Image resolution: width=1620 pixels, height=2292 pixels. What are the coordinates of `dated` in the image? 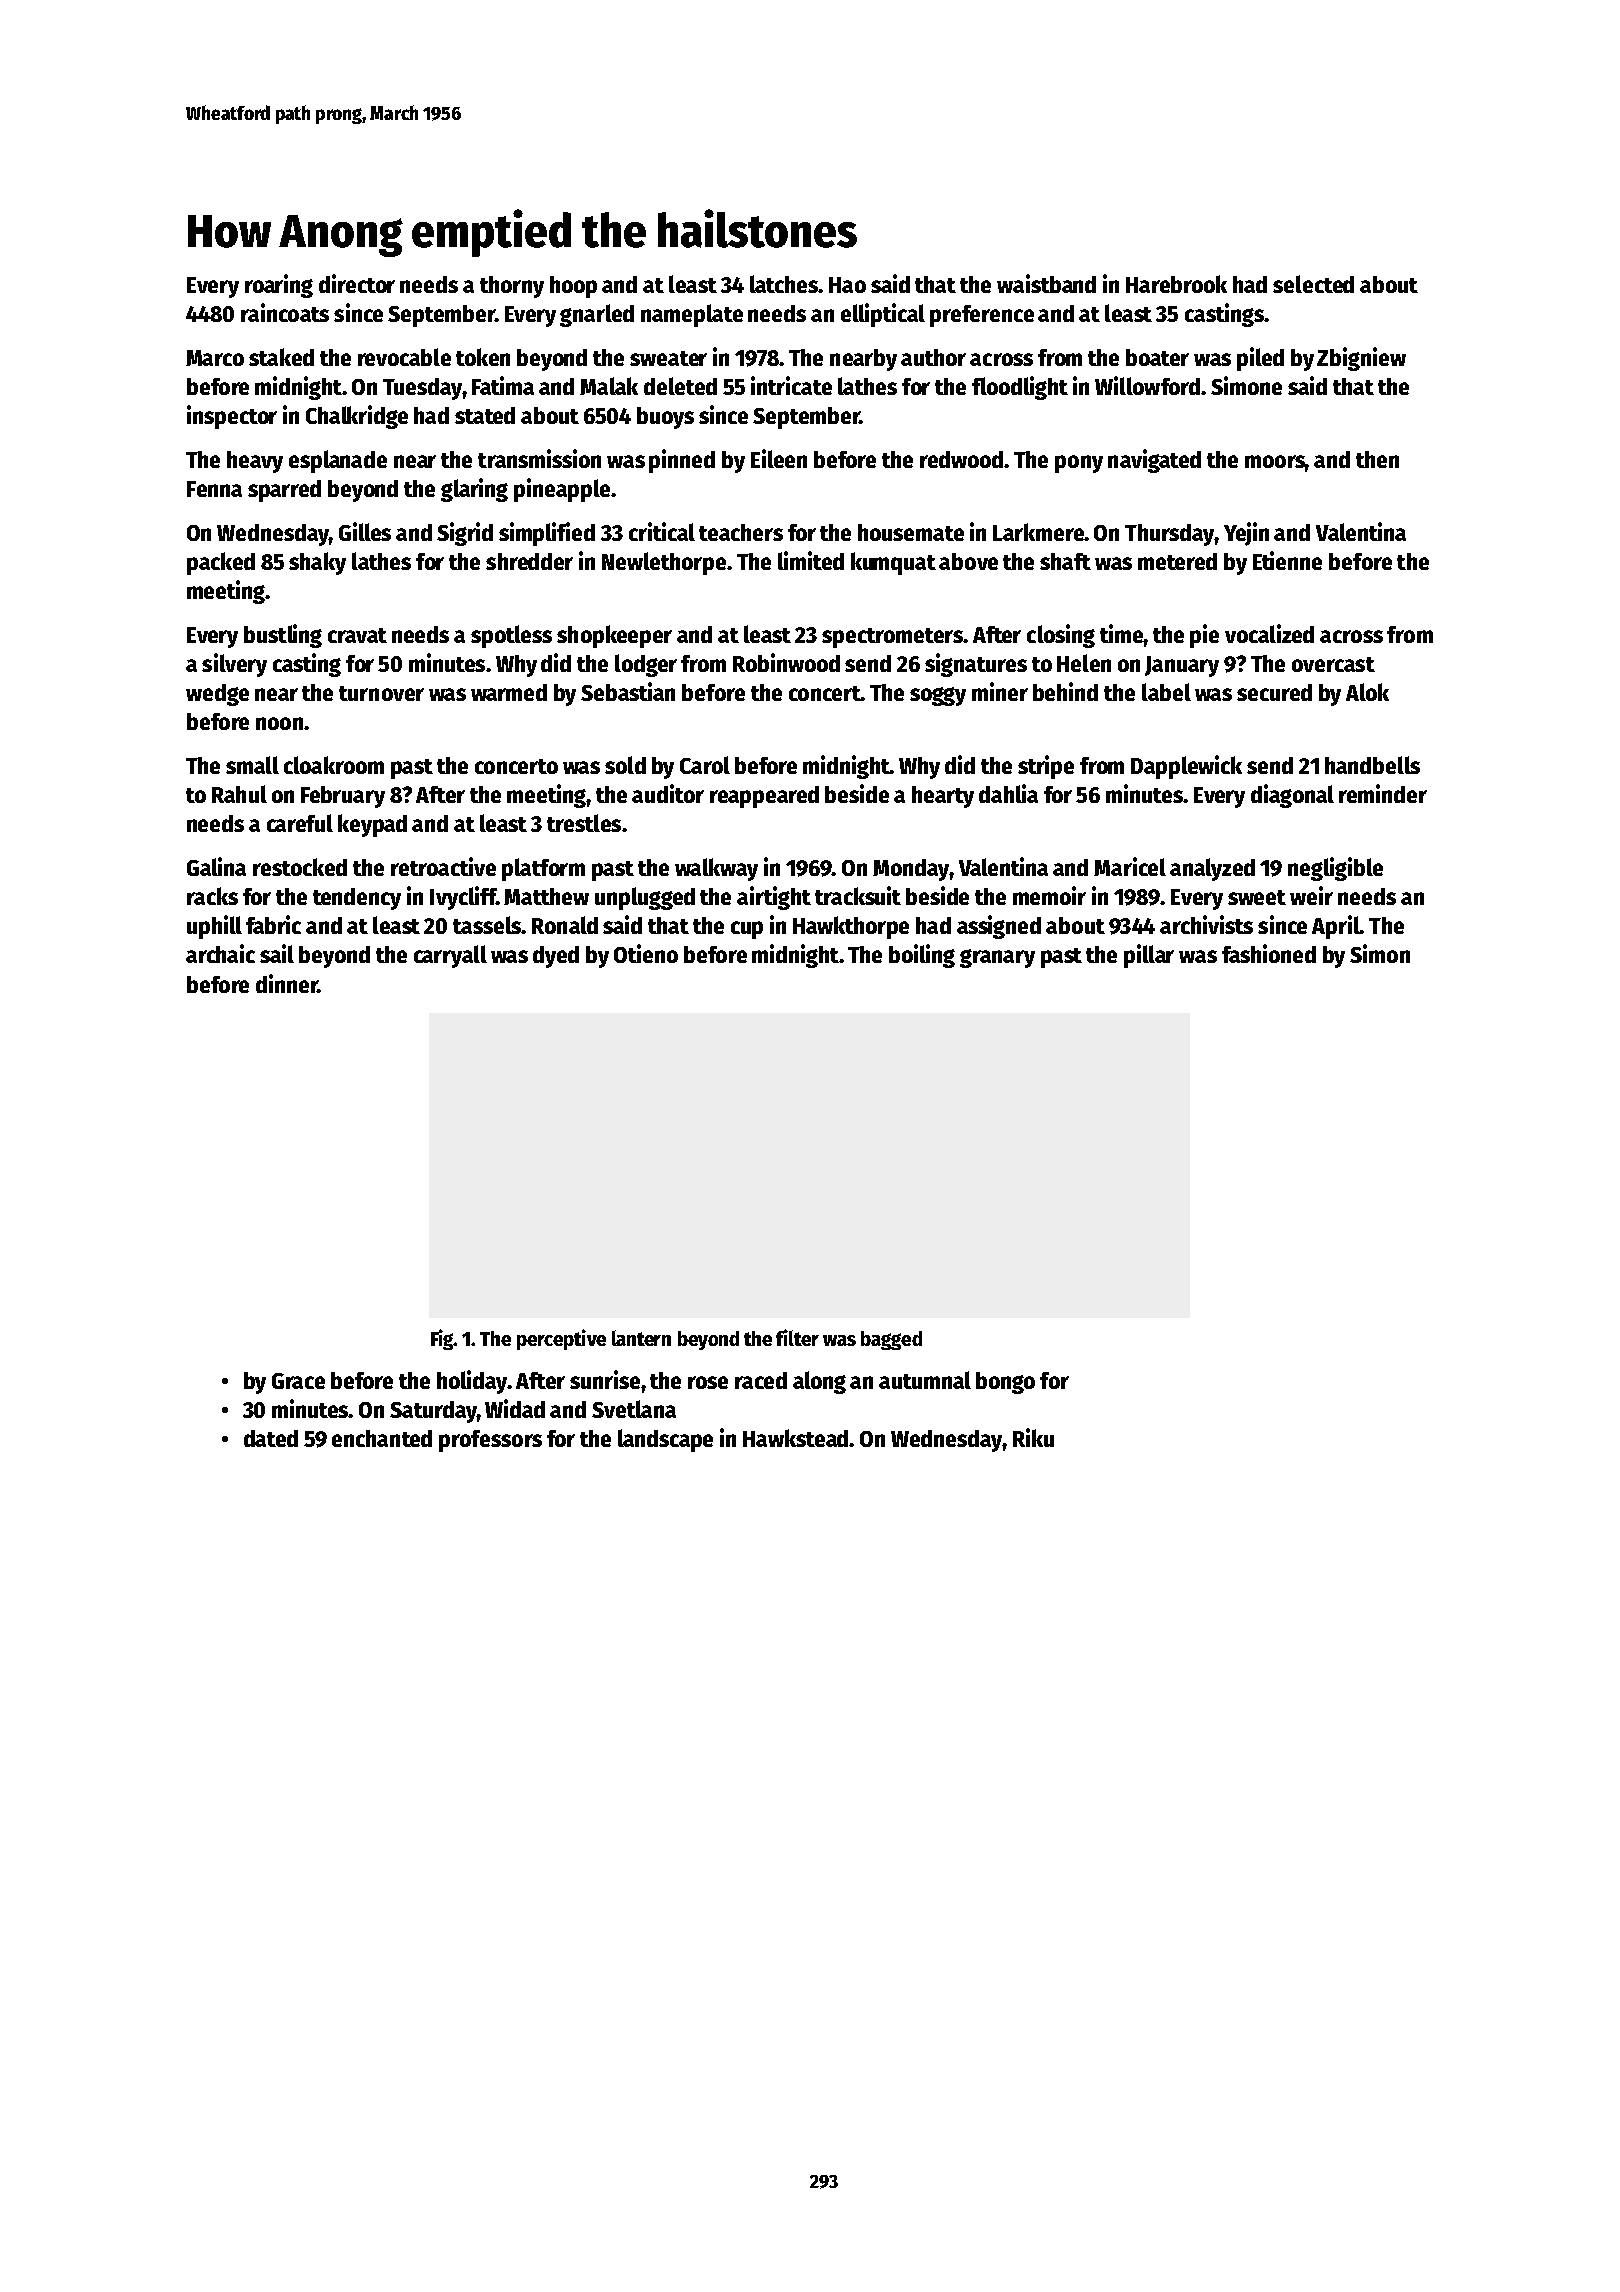 It's located at (271, 1438).
